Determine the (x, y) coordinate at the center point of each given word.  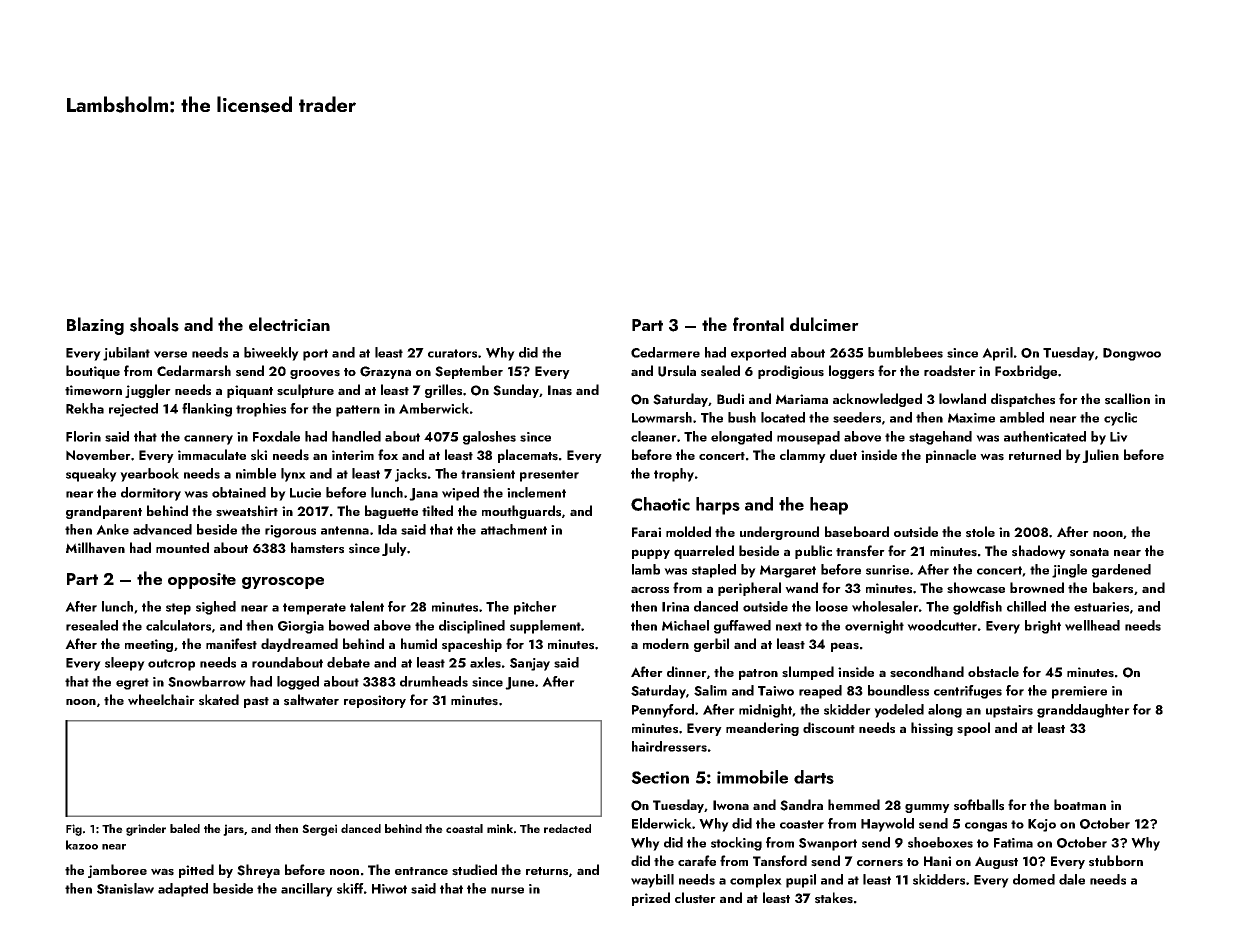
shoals (154, 324)
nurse (507, 890)
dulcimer (824, 324)
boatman (1080, 804)
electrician (289, 324)
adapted (183, 890)
